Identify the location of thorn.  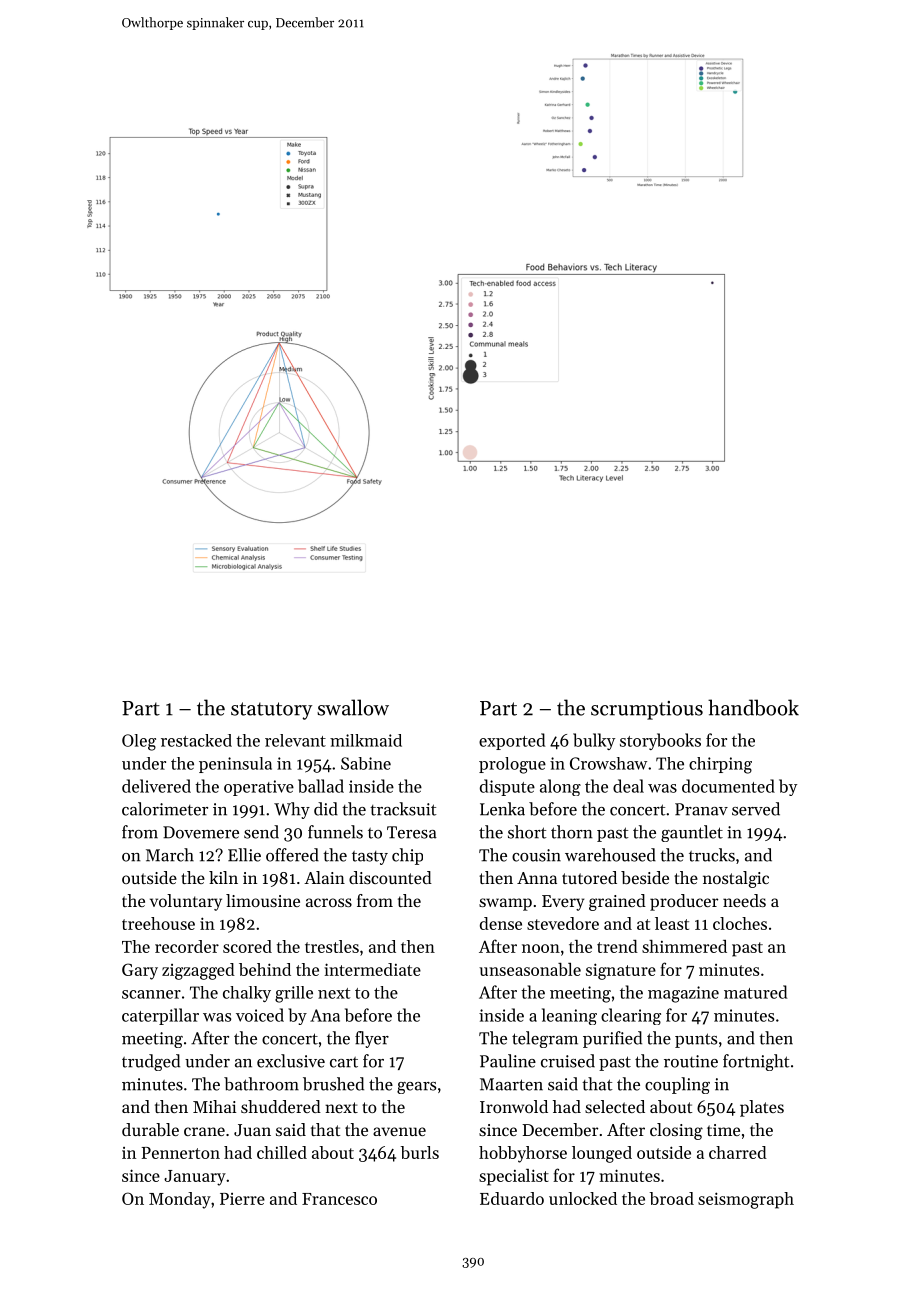
(572, 832).
